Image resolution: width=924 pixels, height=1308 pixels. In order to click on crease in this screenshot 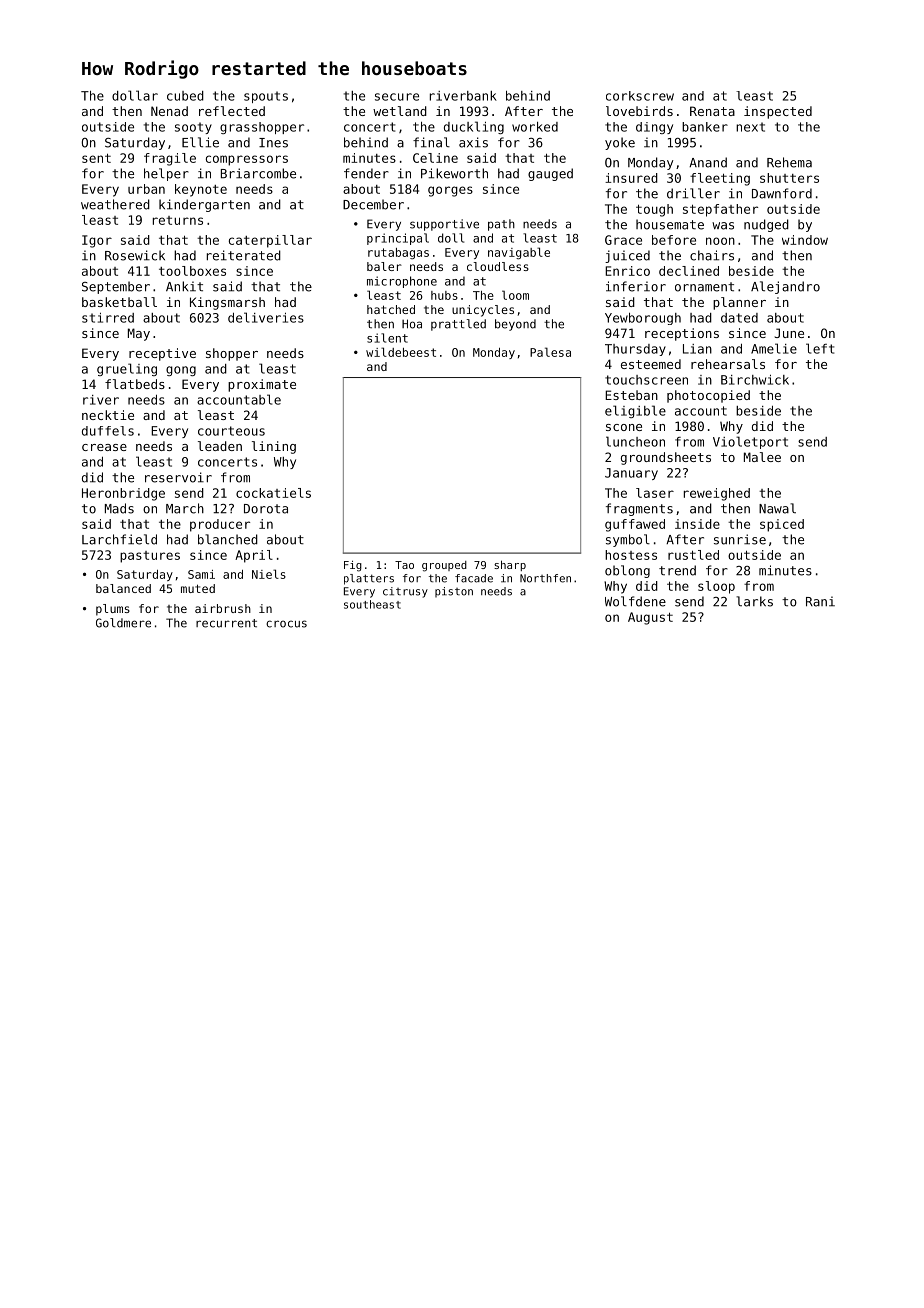, I will do `click(104, 447)`.
